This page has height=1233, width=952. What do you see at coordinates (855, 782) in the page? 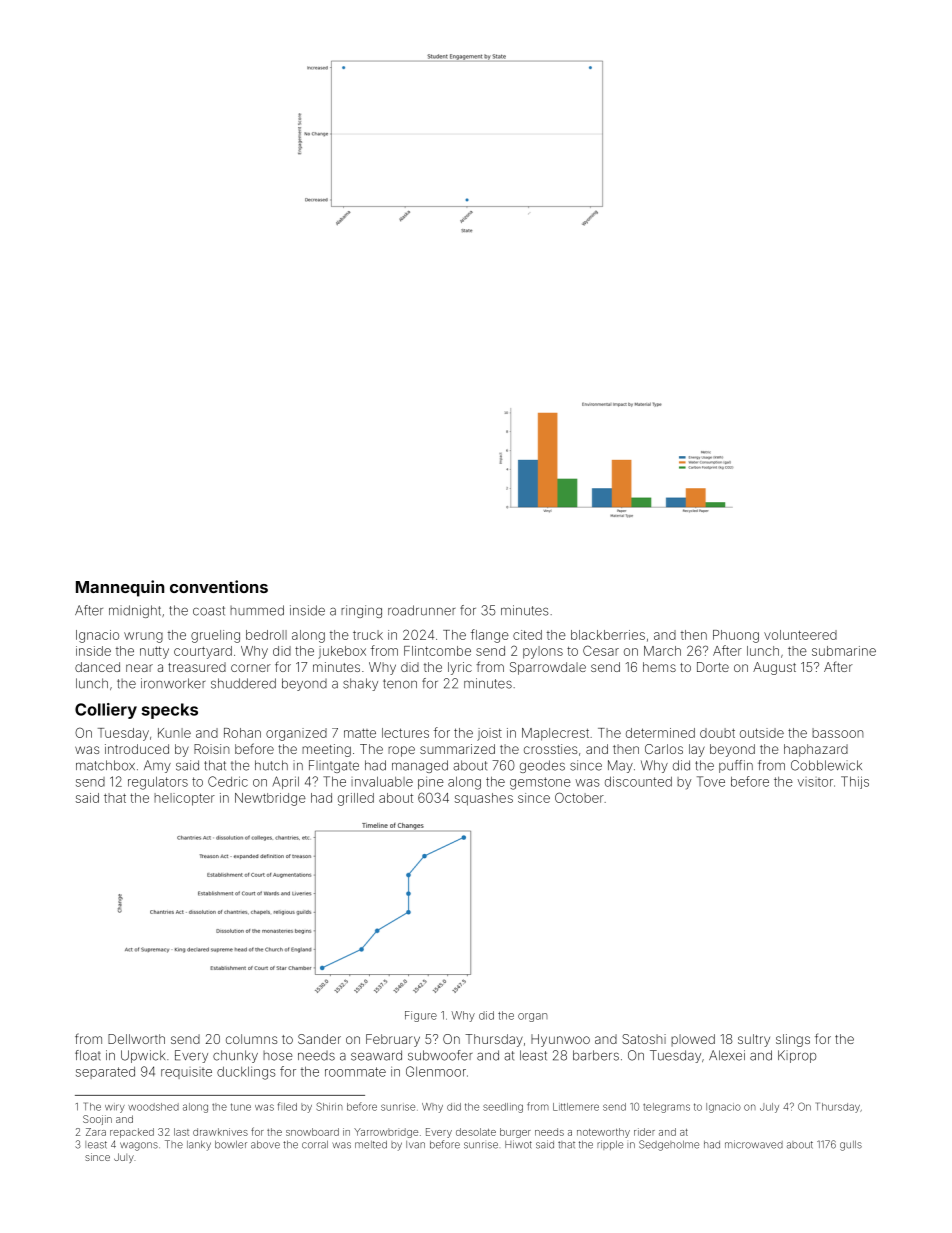
I see `Thijs` at bounding box center [855, 782].
